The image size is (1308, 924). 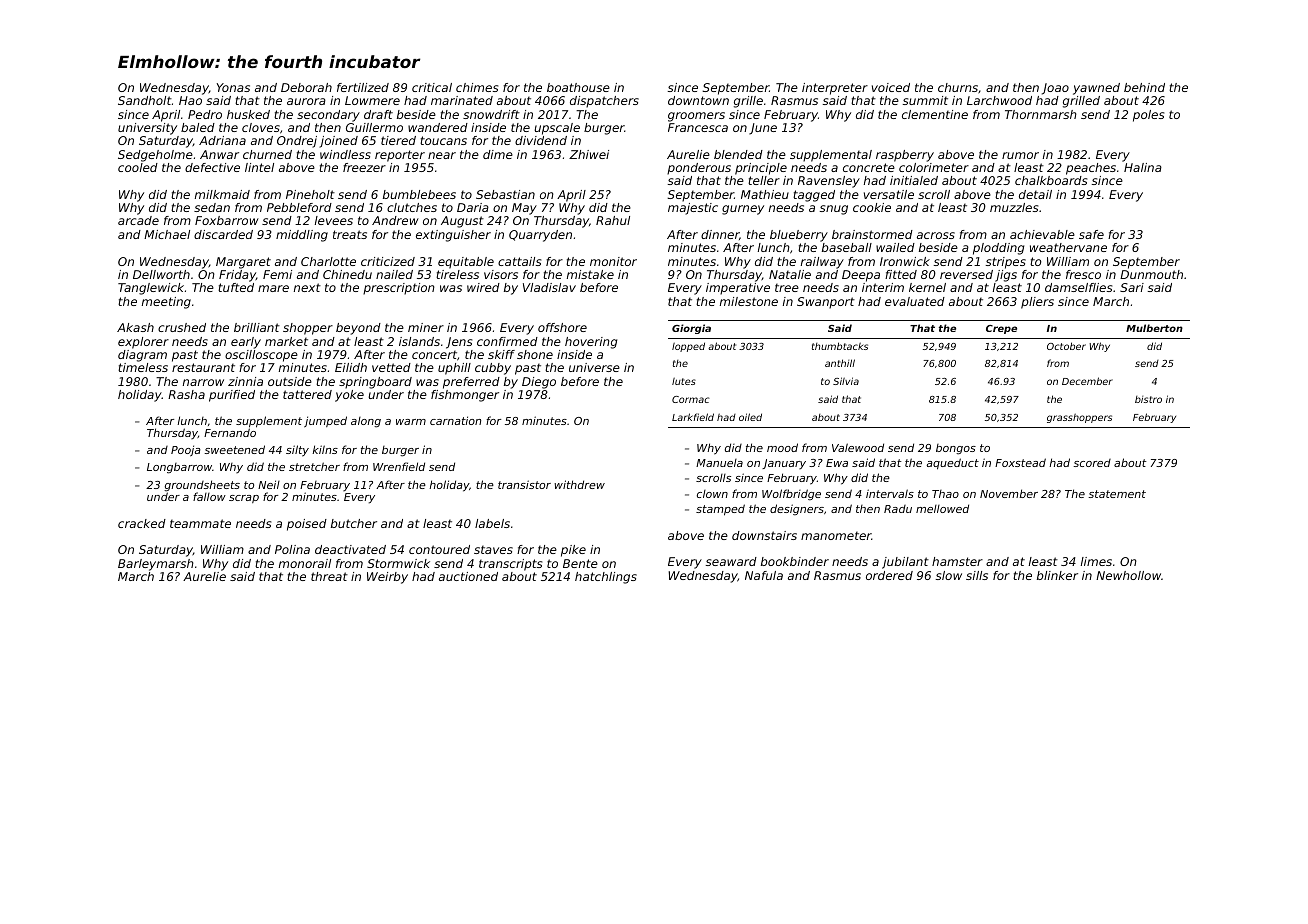 I want to click on December, so click(x=1087, y=381).
